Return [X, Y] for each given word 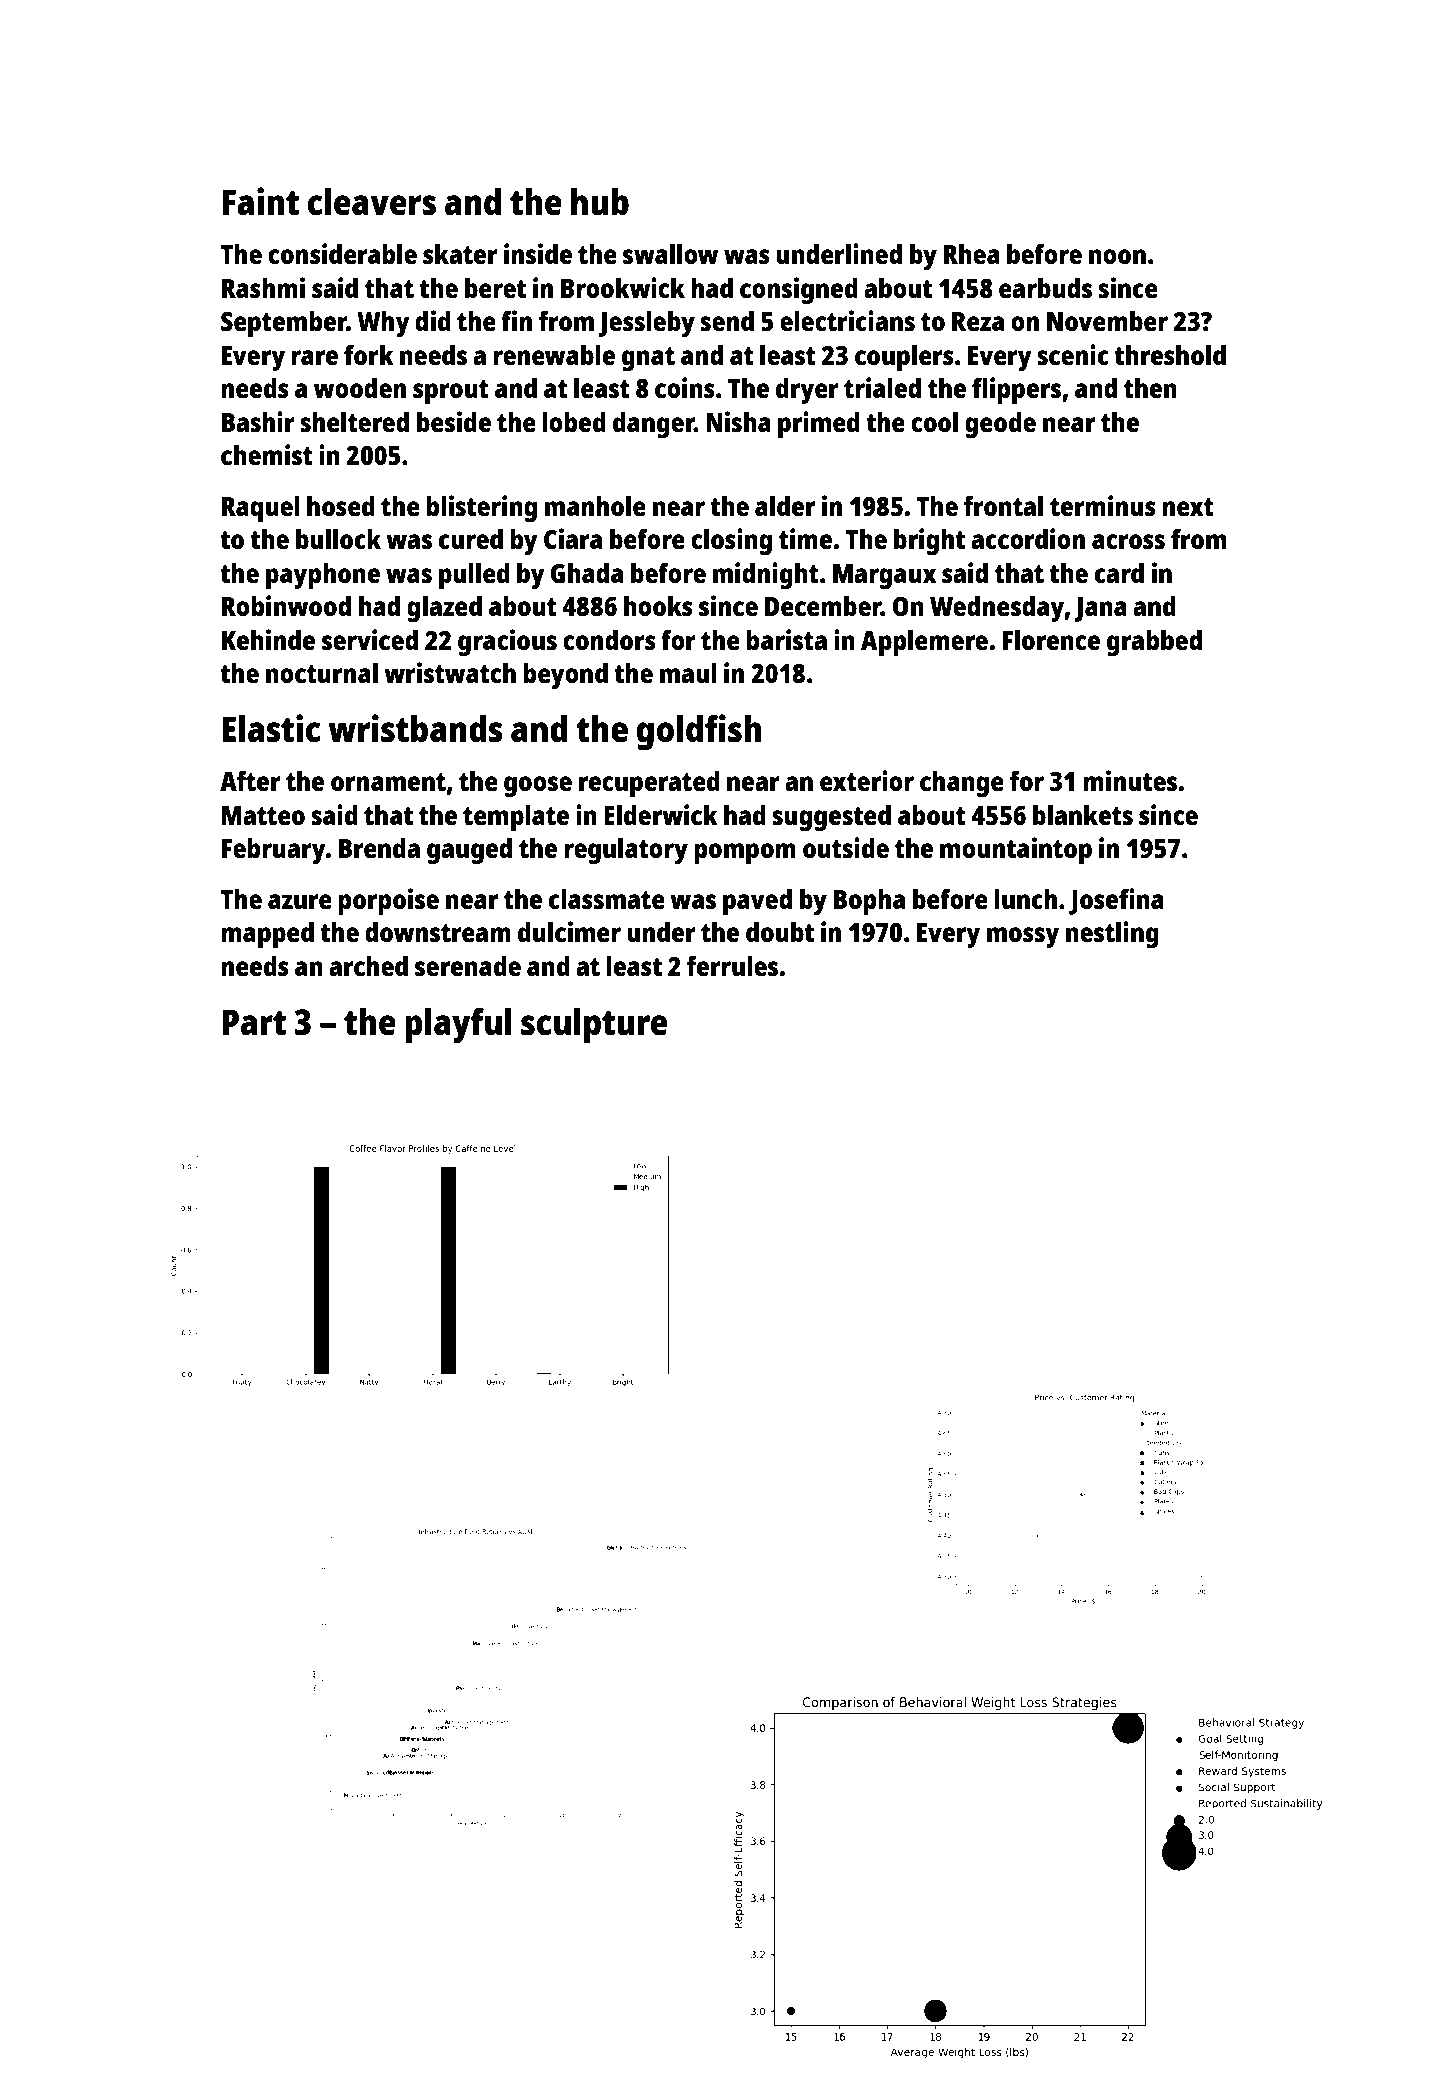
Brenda [379, 848]
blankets [1083, 815]
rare [314, 357]
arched [368, 966]
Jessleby [647, 324]
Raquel [261, 509]
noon [1117, 256]
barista [786, 639]
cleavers [372, 202]
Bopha [869, 902]
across [1128, 541]
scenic [1073, 354]
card [1119, 573]
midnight [766, 575]
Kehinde [268, 639]
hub [600, 202]
